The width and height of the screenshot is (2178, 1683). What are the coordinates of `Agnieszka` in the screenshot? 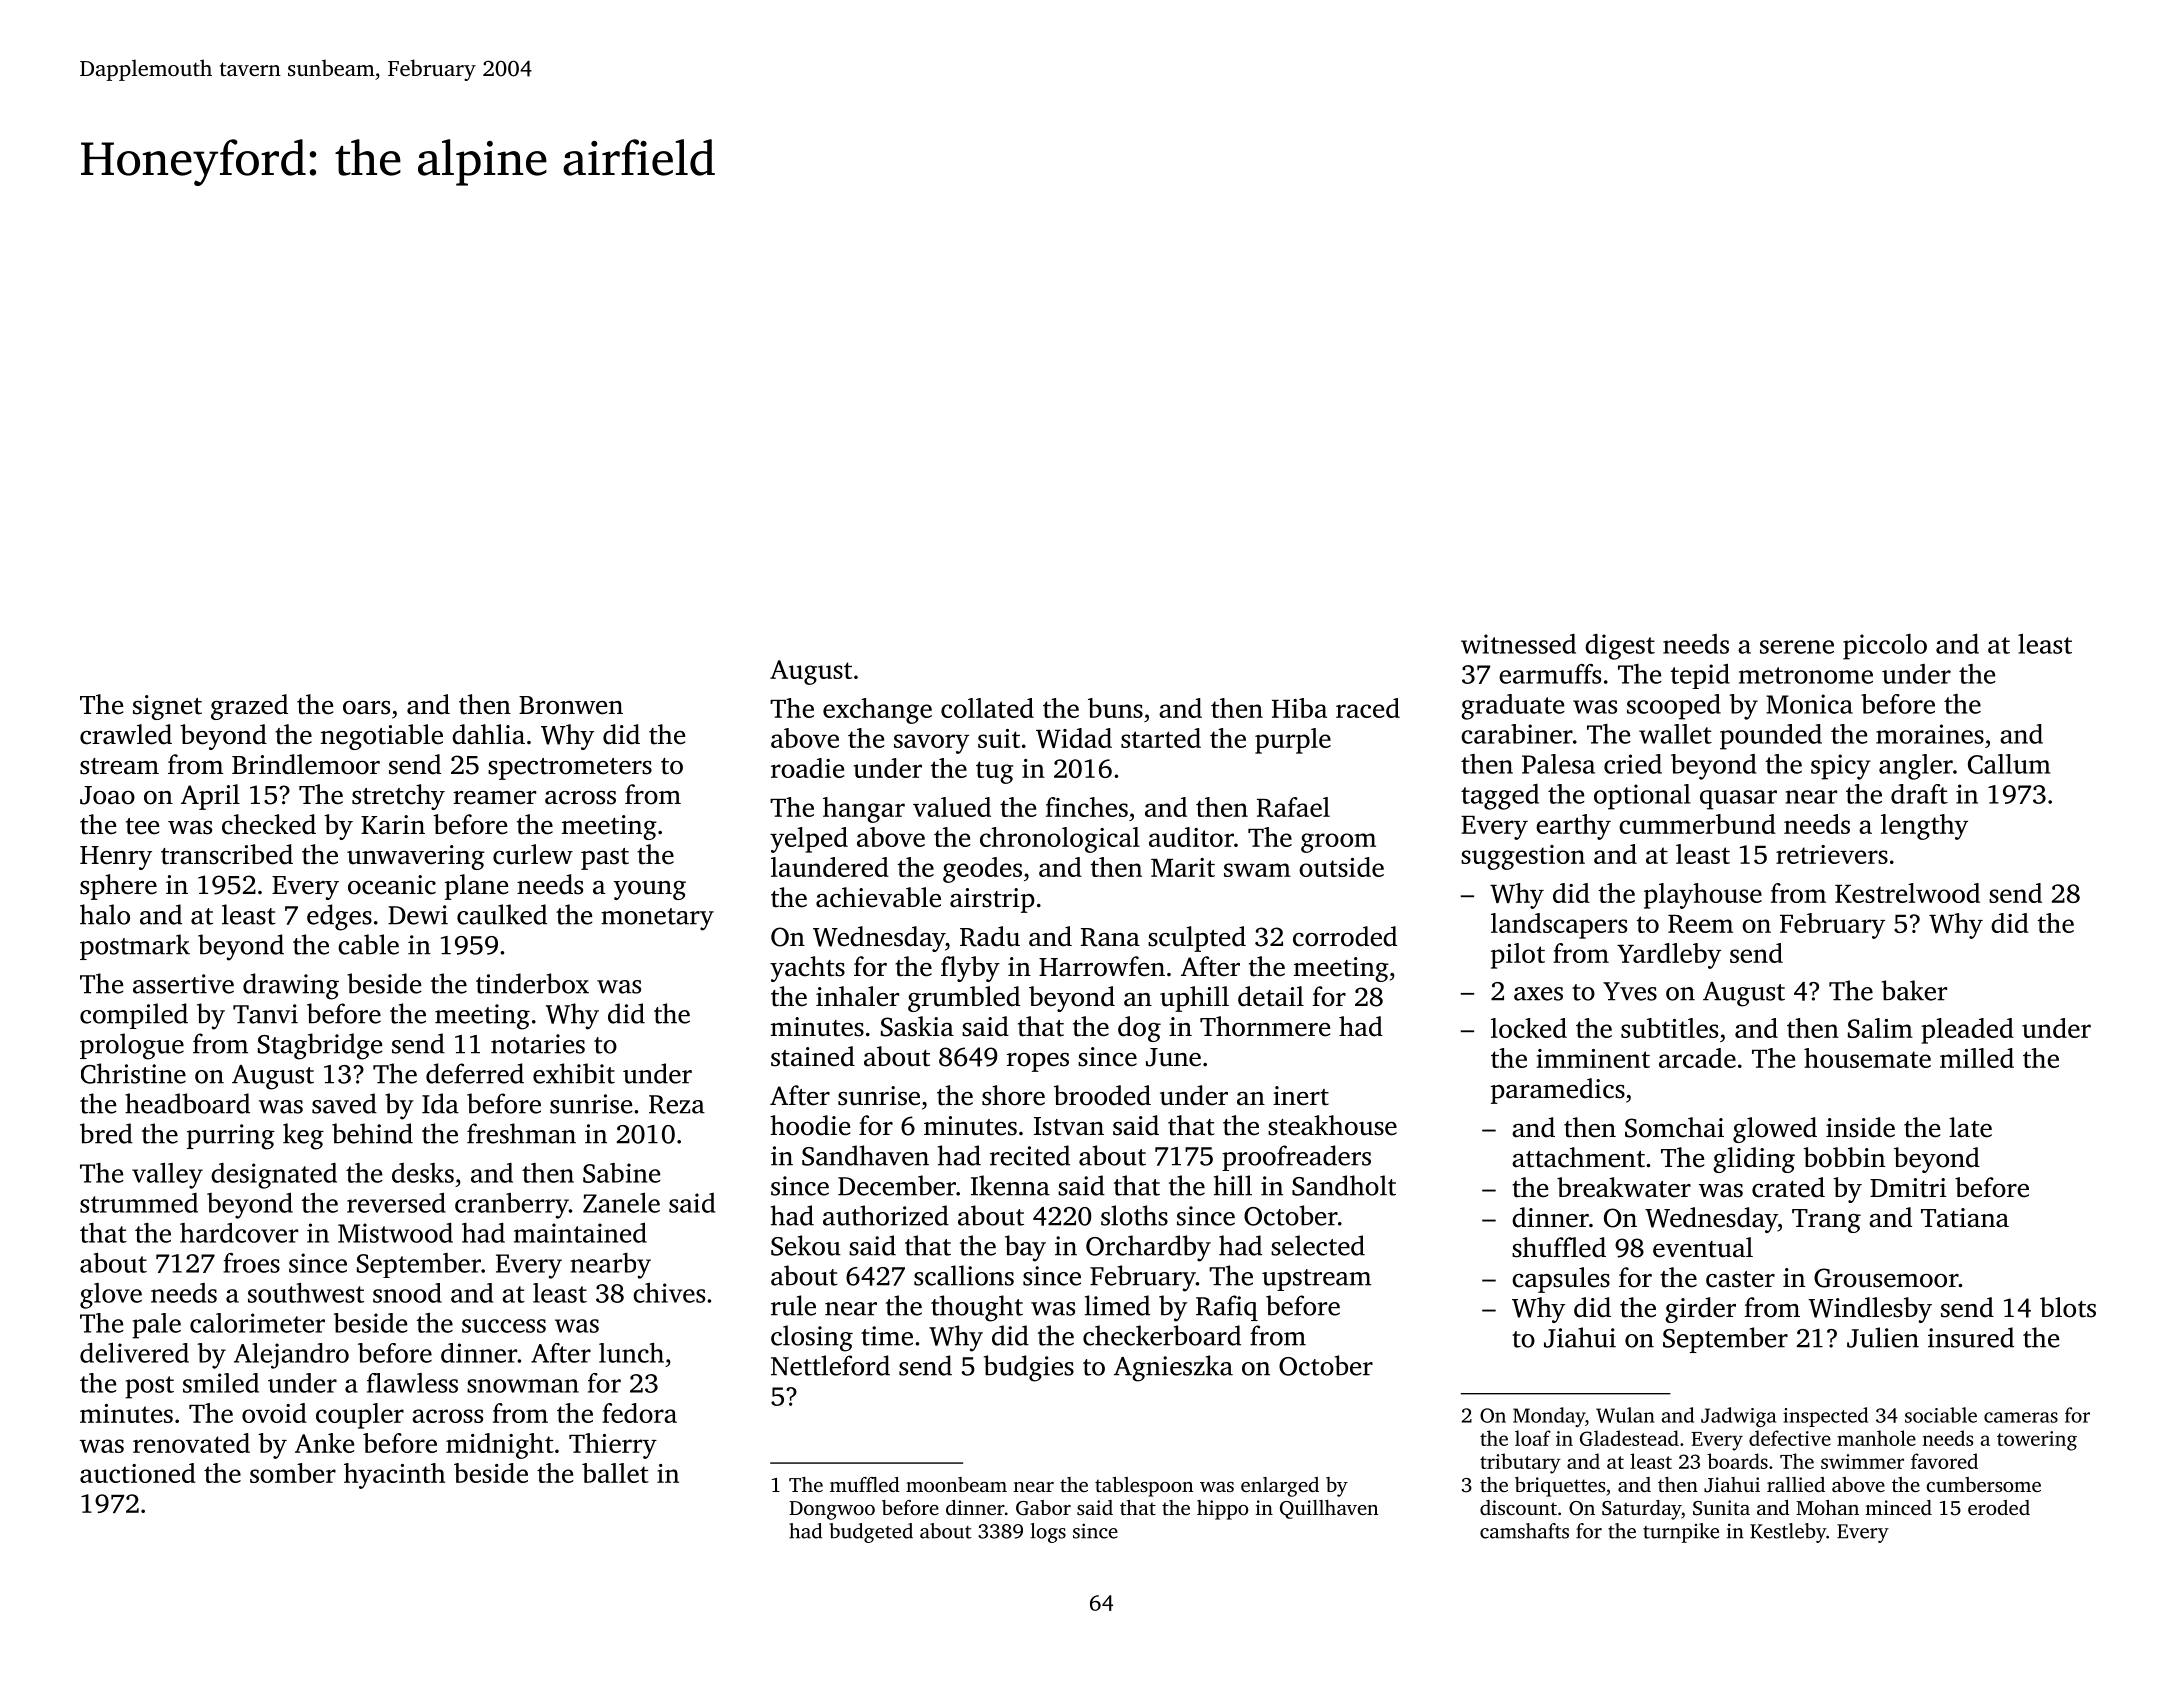 It's located at (1173, 1368).
